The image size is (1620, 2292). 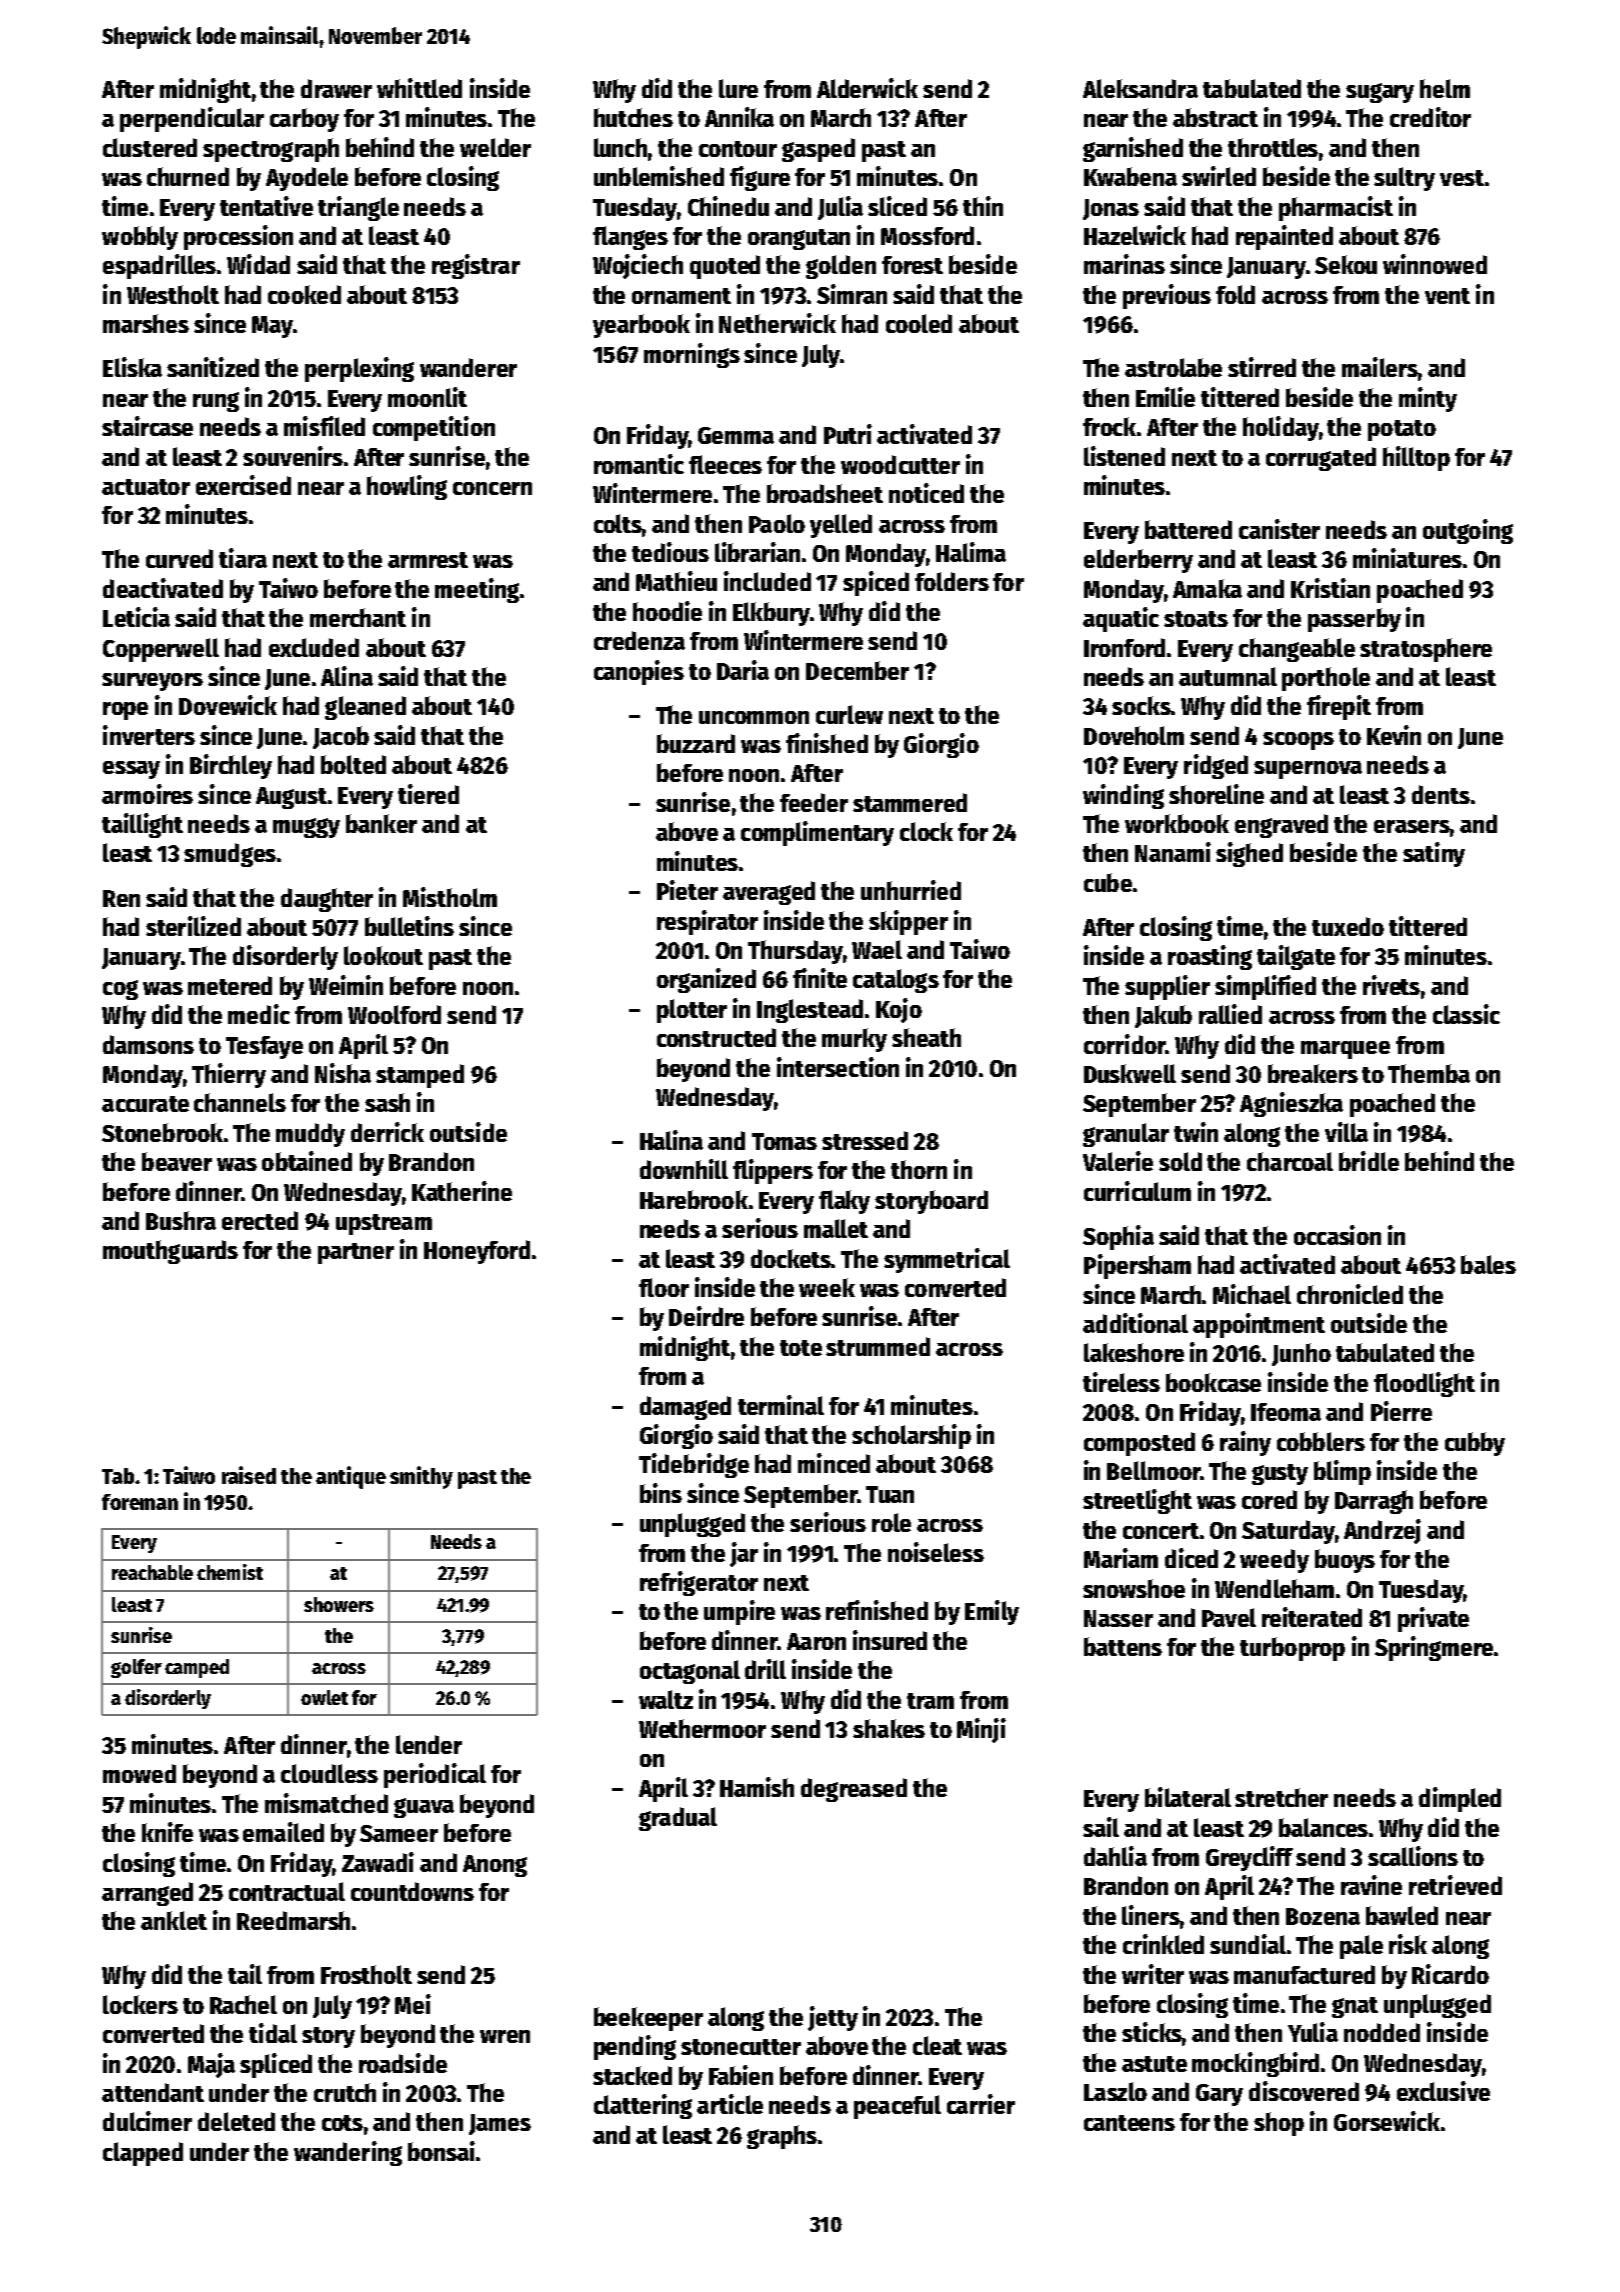 I want to click on Thursday, so click(x=795, y=952).
